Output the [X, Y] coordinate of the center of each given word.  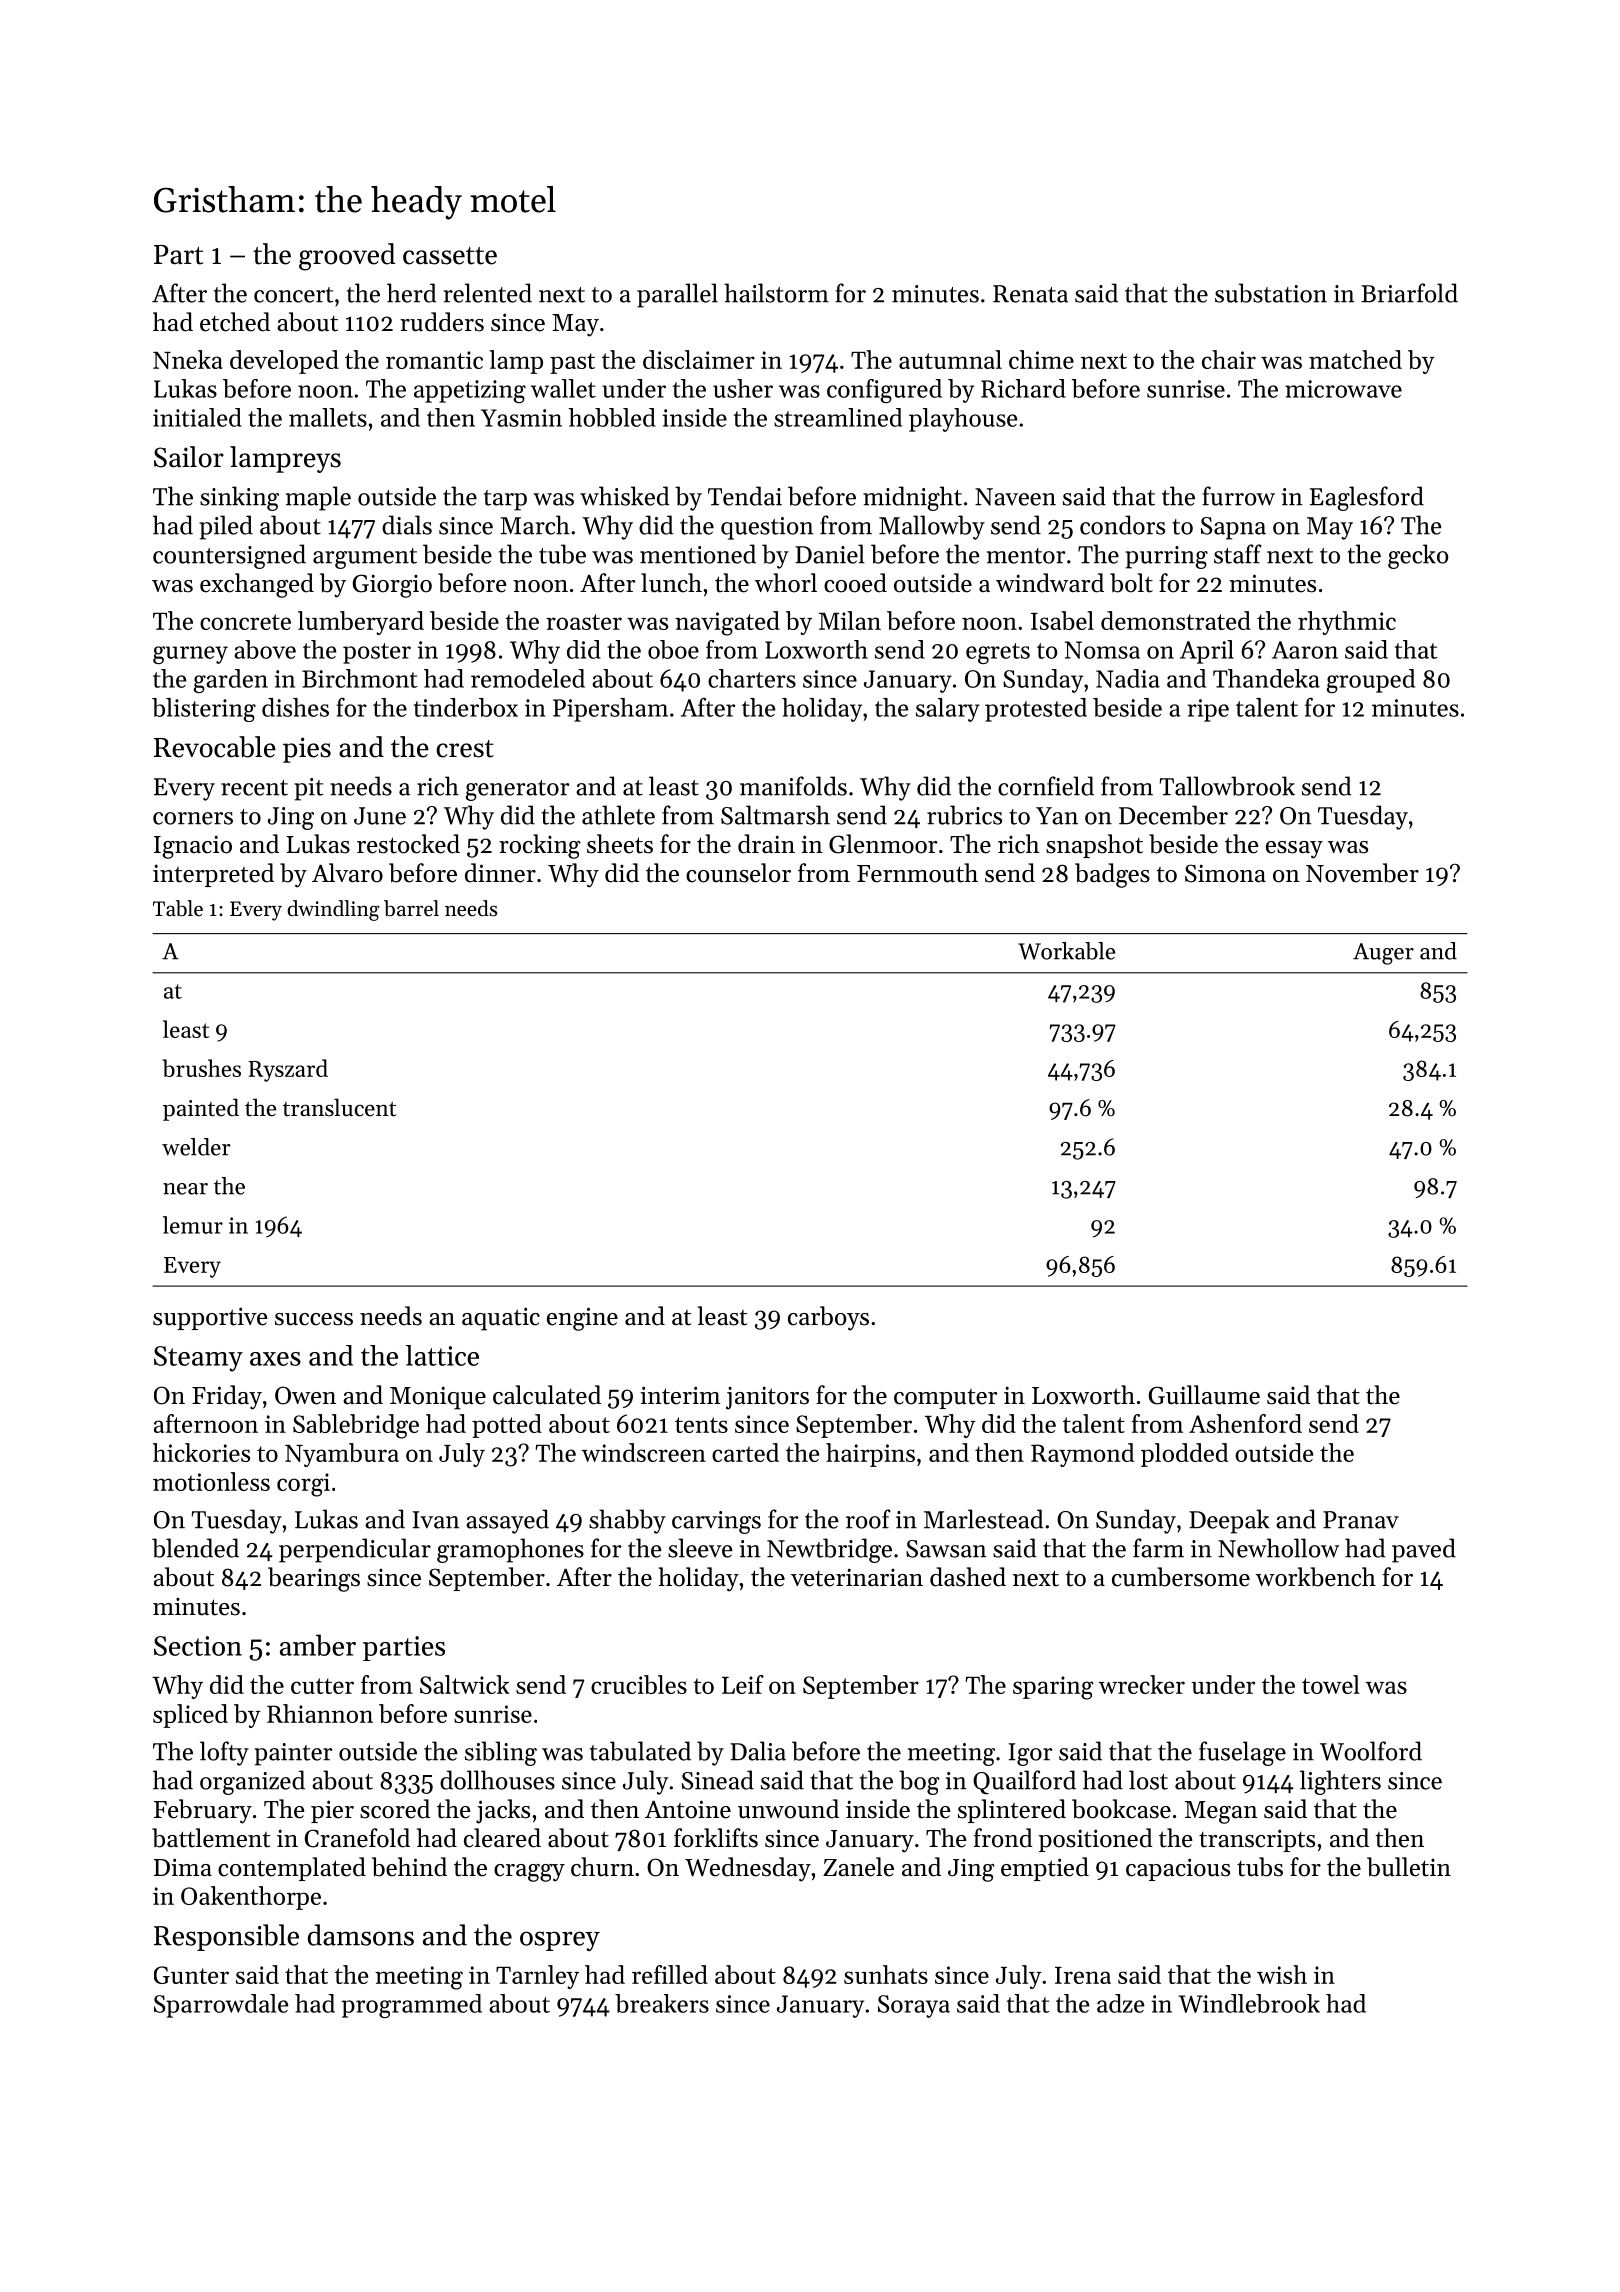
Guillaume [1204, 1395]
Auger [1383, 954]
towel [1331, 1684]
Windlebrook [1249, 2003]
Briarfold [1409, 293]
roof [868, 1519]
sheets [620, 844]
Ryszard [288, 1070]
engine [582, 1319]
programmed [412, 2006]
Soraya [914, 2006]
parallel [677, 295]
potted [507, 1426]
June [380, 816]
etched [235, 322]
